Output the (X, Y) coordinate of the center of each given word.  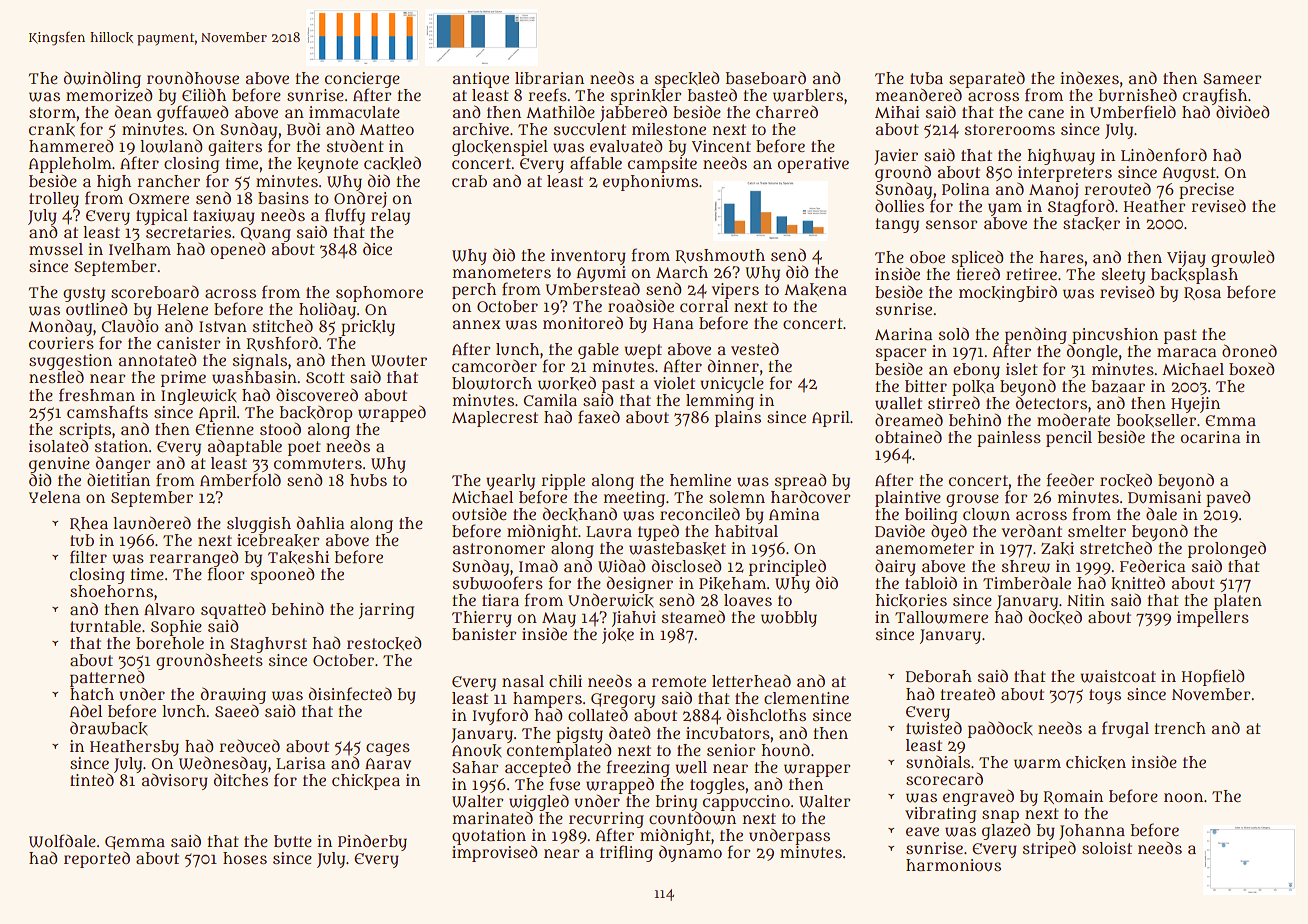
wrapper (817, 770)
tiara (500, 600)
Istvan (223, 326)
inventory (588, 257)
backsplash (1194, 276)
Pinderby (372, 843)
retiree (1031, 274)
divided (1243, 111)
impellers (1213, 619)
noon (1183, 797)
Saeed (237, 710)
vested (755, 348)
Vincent (721, 146)
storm (52, 112)
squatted (233, 610)
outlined (97, 309)
